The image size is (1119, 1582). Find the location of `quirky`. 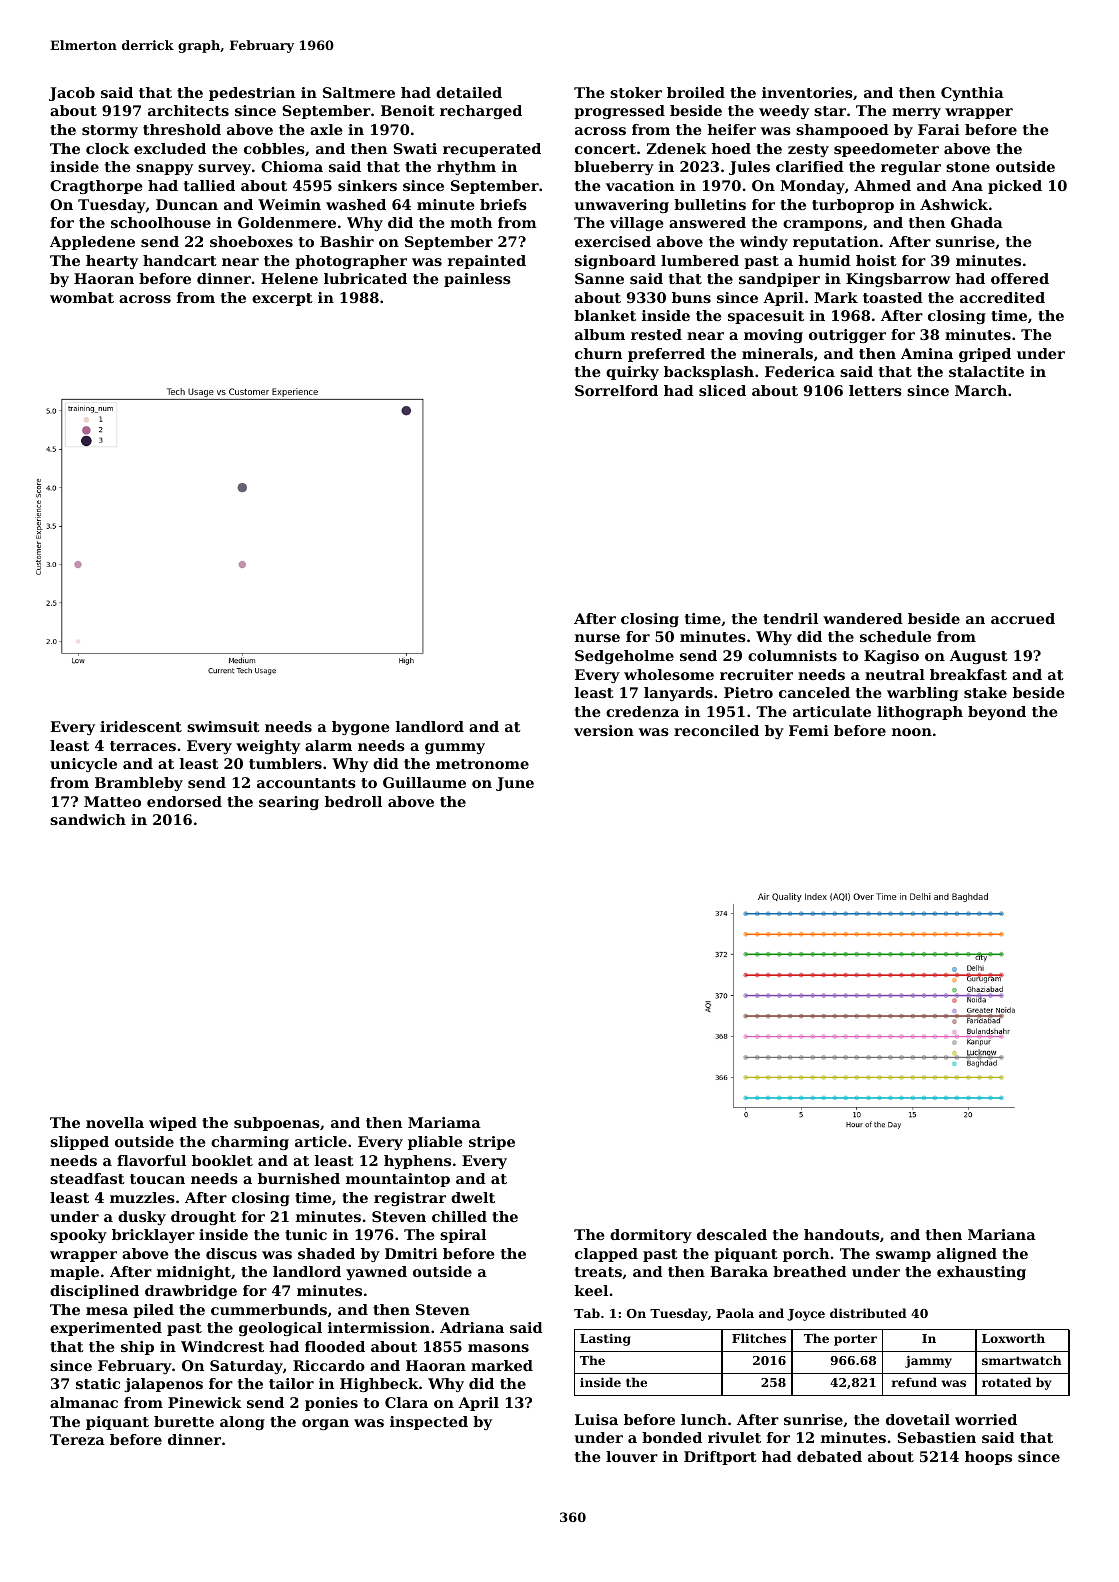

quirky is located at coordinates (632, 373).
